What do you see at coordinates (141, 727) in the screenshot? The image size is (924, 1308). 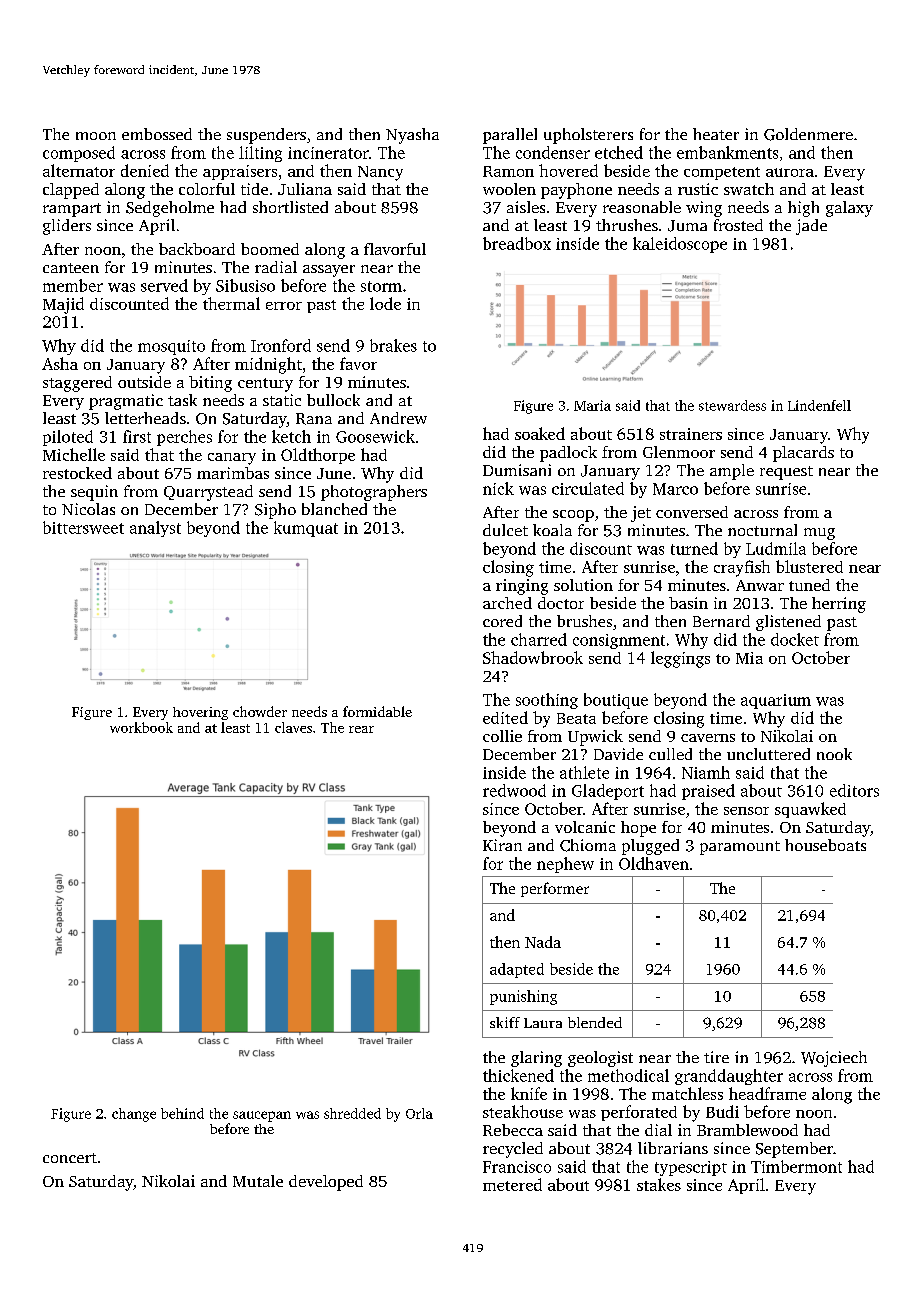 I see `workbook` at bounding box center [141, 727].
